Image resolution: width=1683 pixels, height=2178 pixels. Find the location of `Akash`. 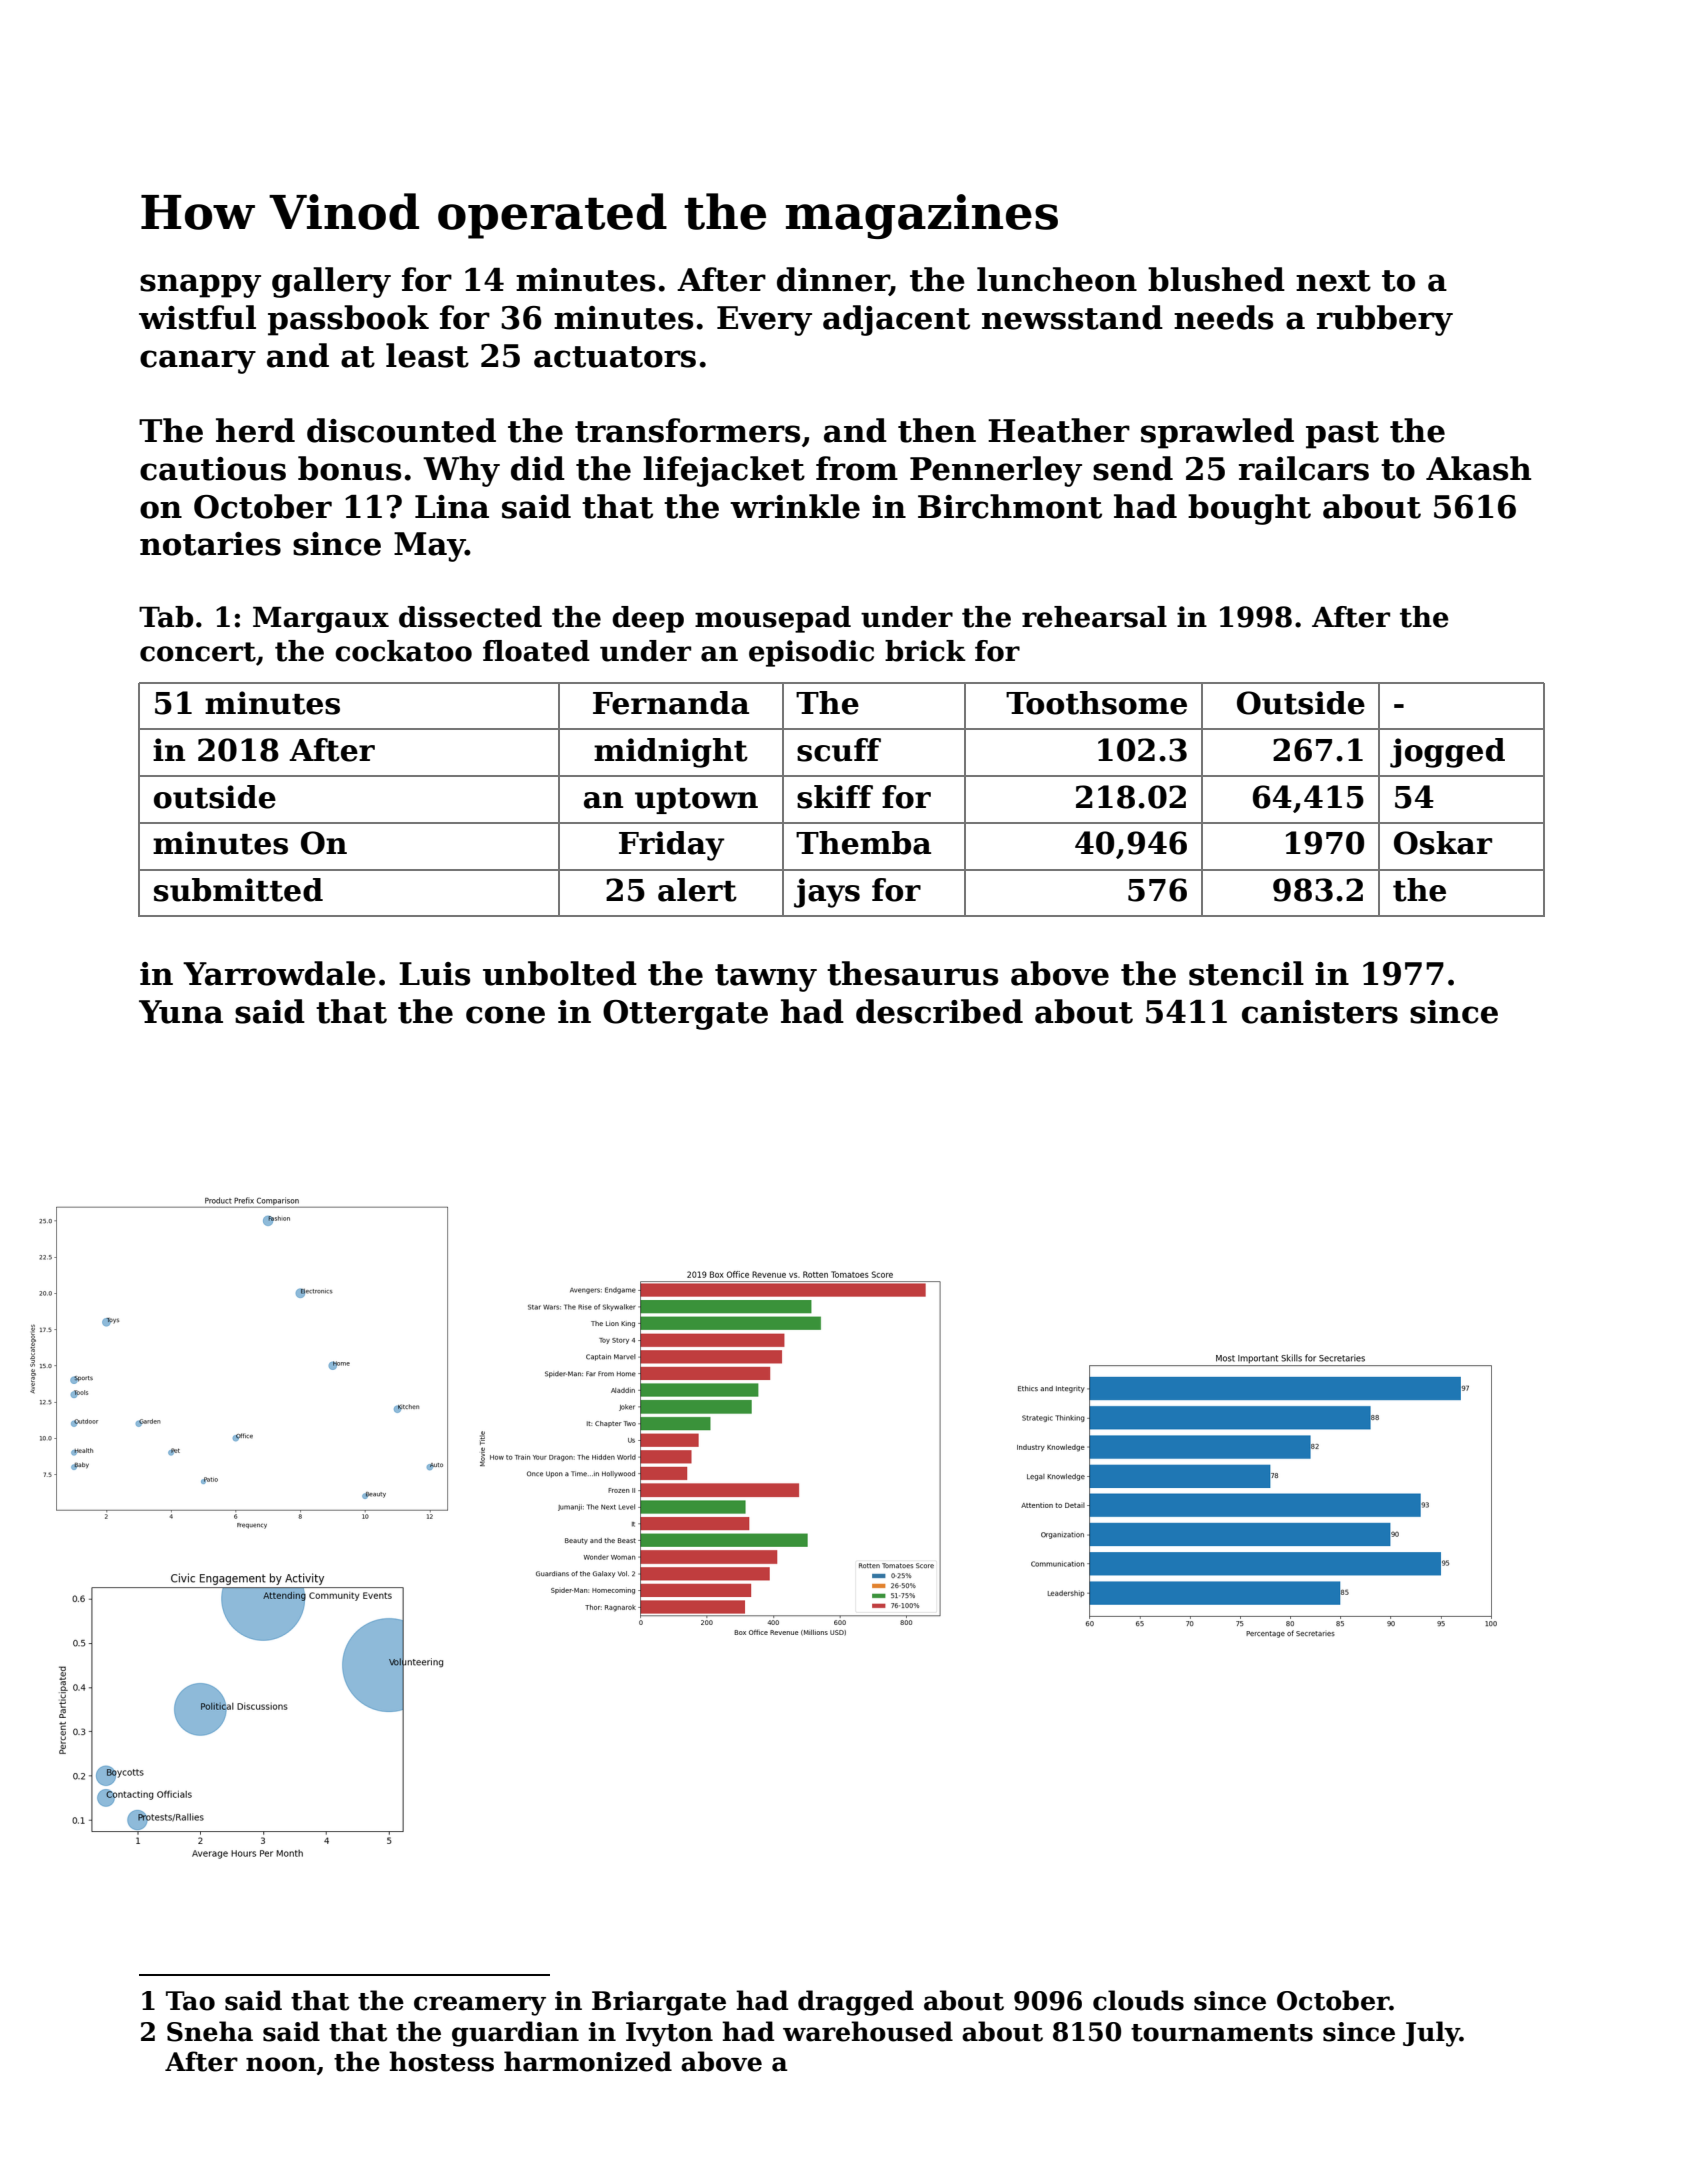

Akash is located at coordinates (1478, 468).
